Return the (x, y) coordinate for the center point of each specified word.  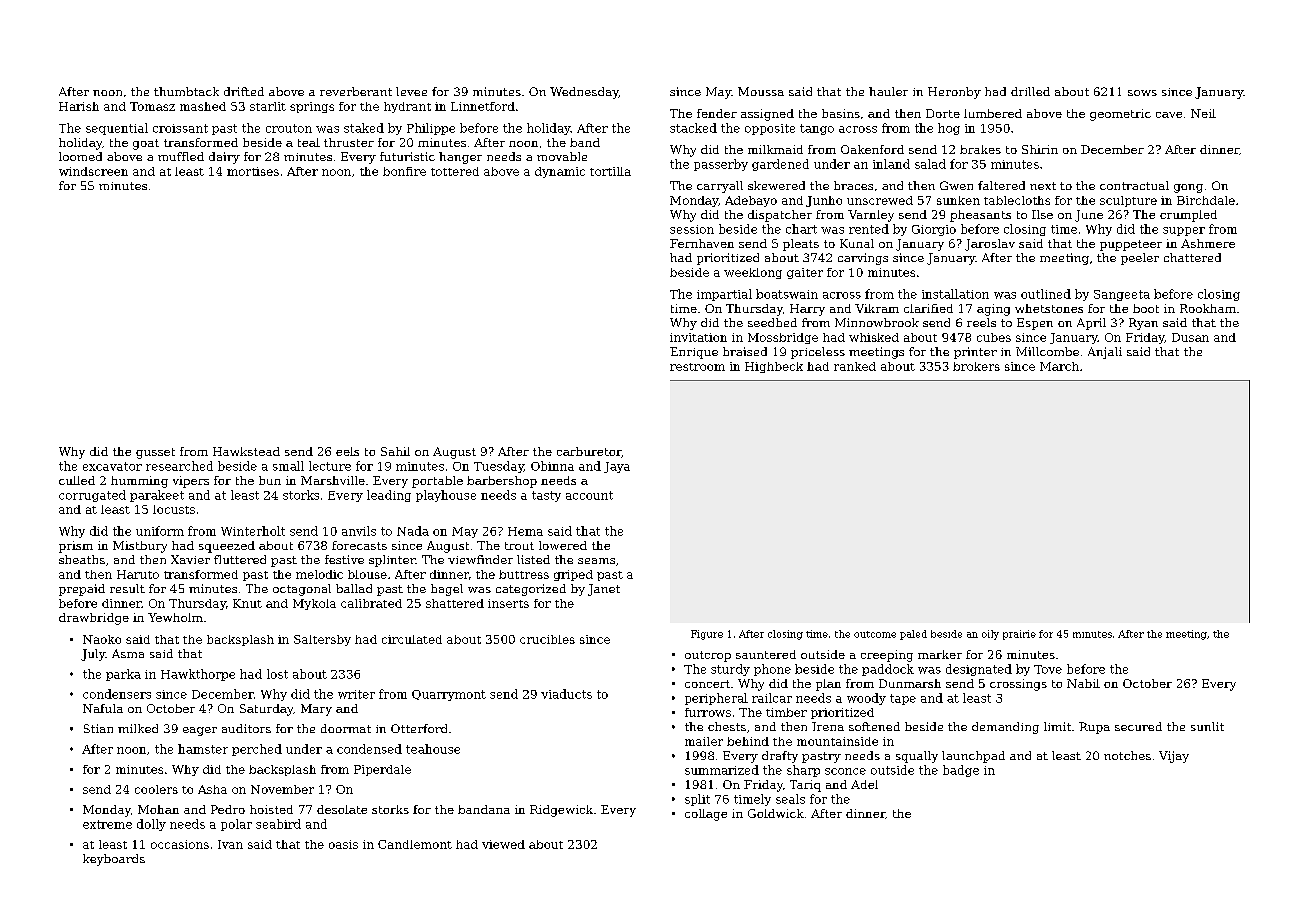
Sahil (395, 451)
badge (961, 771)
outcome (875, 634)
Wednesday (584, 93)
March (1059, 366)
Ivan (230, 844)
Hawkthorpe (198, 675)
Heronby (954, 93)
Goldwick (776, 813)
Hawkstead (246, 451)
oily (990, 635)
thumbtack (186, 91)
